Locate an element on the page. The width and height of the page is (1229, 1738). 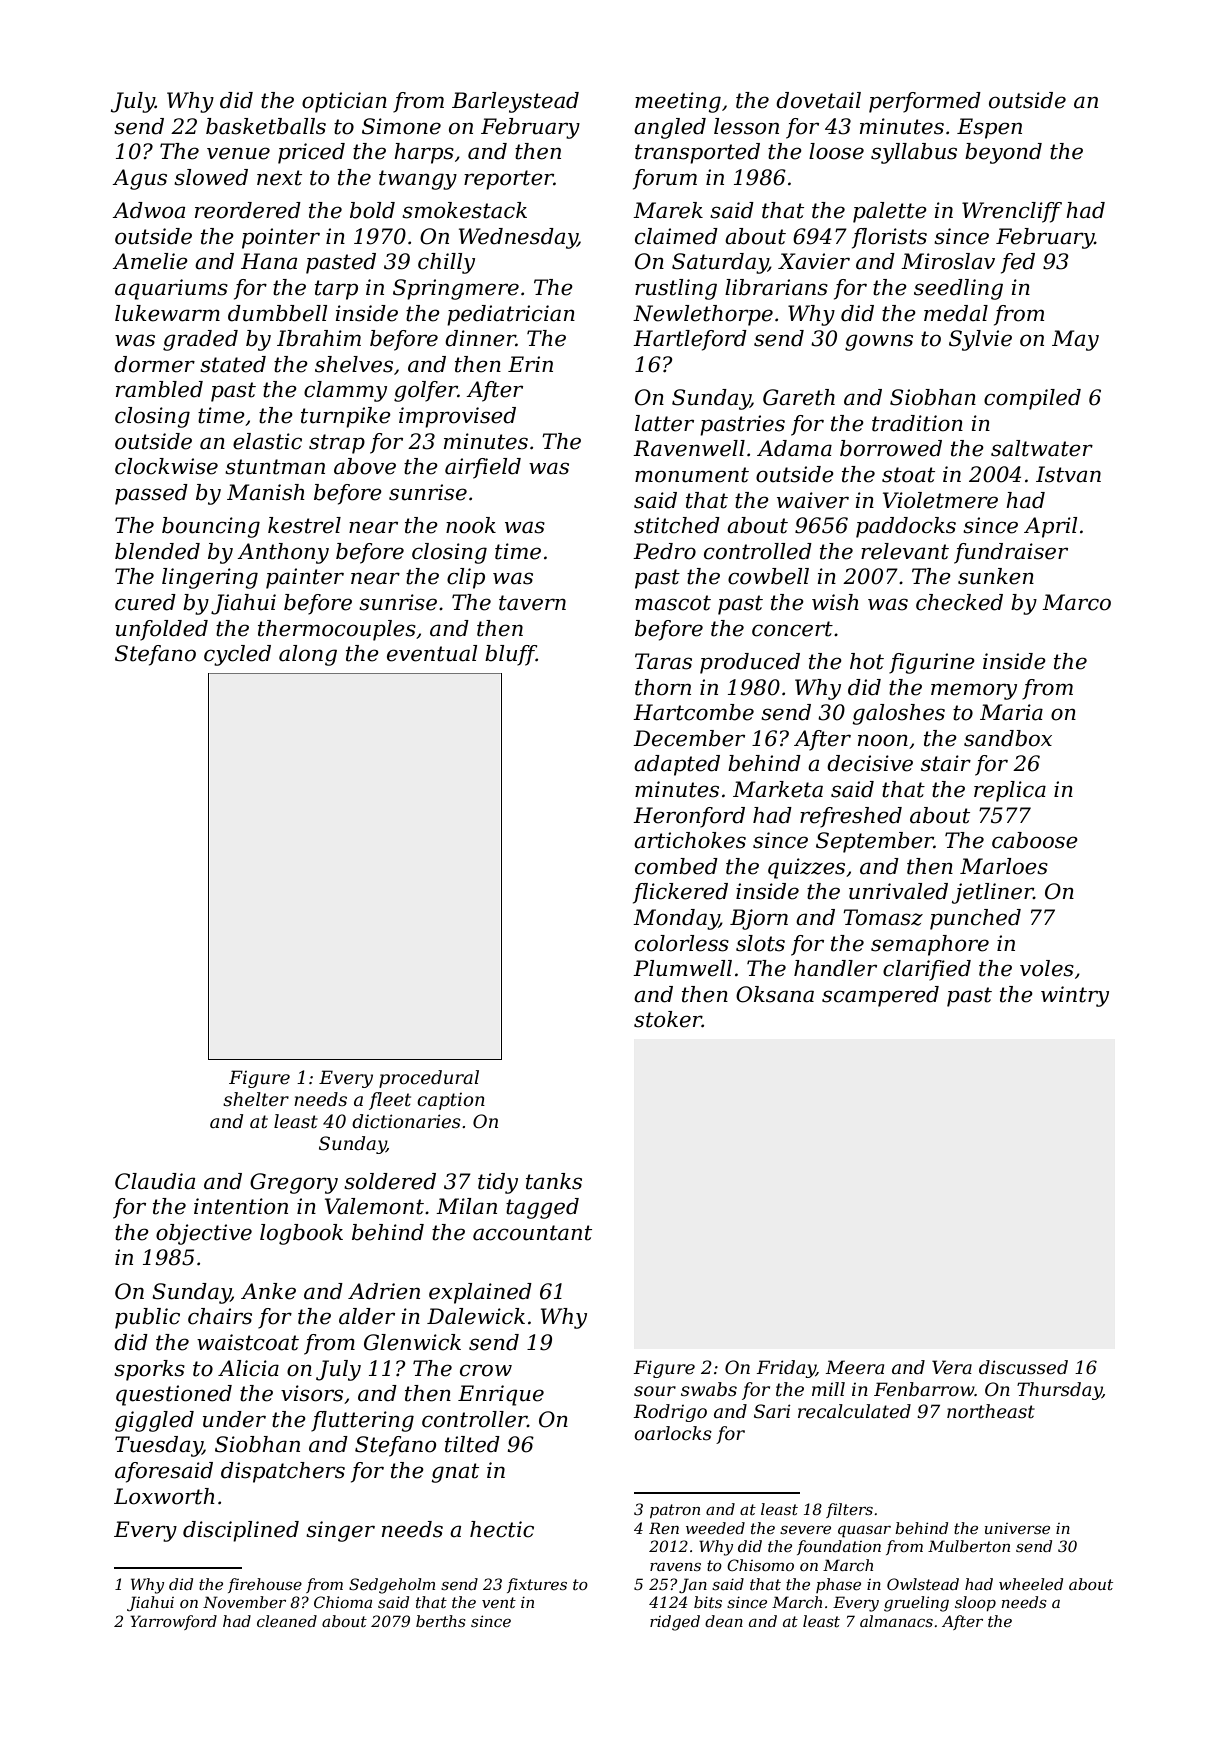
performed is located at coordinates (925, 102).
